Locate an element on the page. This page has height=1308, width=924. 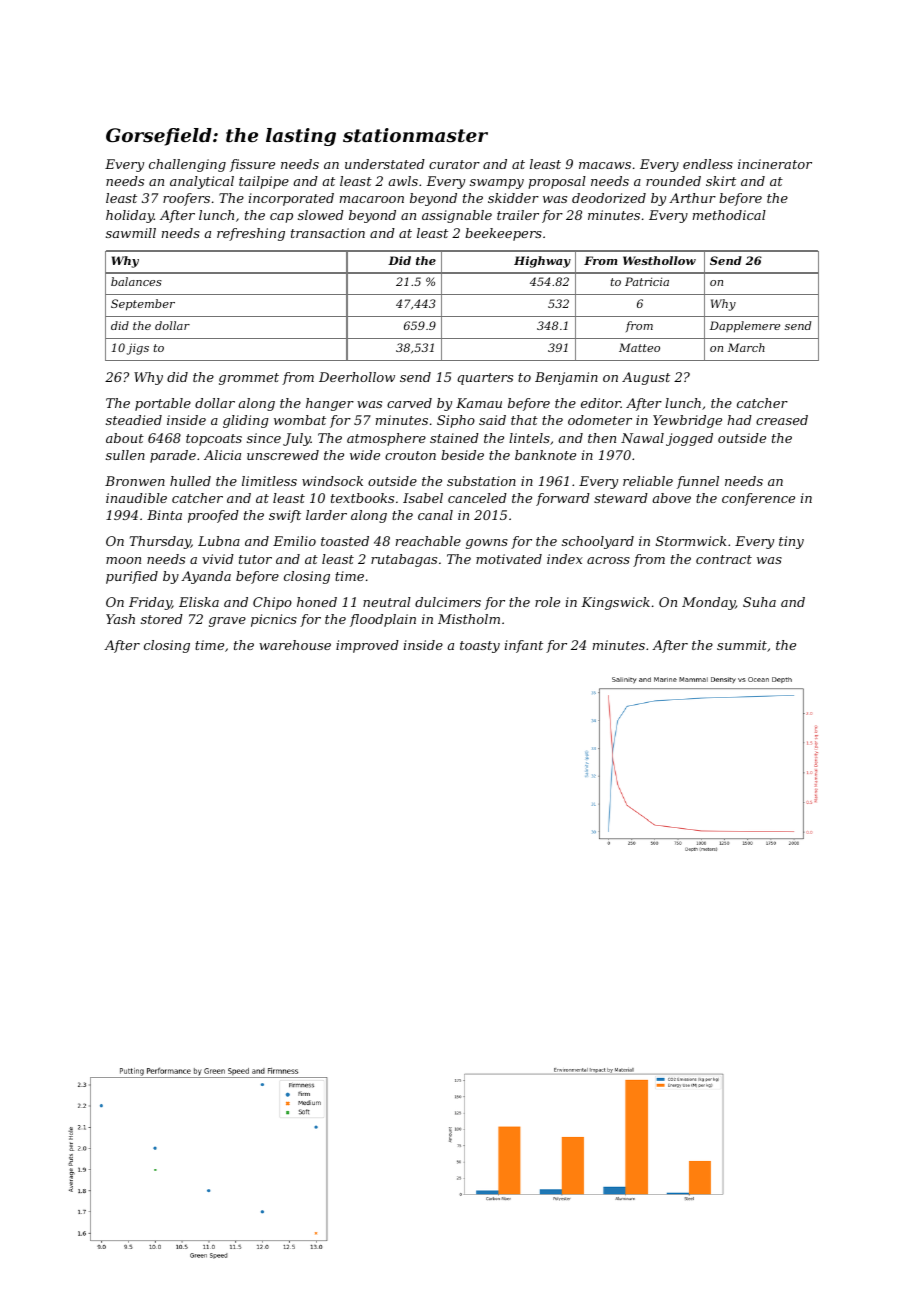
jigs is located at coordinates (138, 349).
